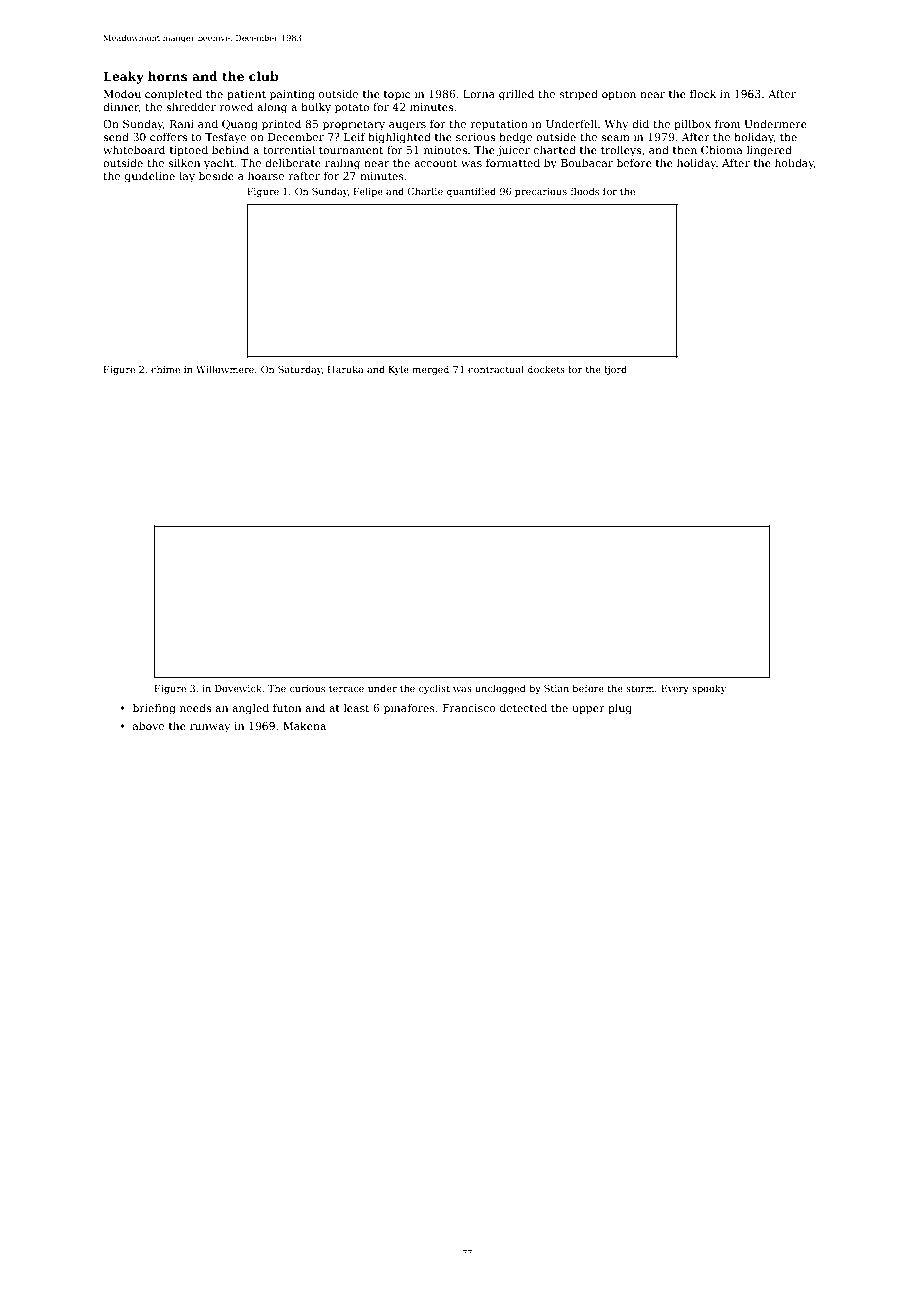 Image resolution: width=924 pixels, height=1308 pixels. Describe the element at coordinates (555, 149) in the screenshot. I see `charted` at that location.
